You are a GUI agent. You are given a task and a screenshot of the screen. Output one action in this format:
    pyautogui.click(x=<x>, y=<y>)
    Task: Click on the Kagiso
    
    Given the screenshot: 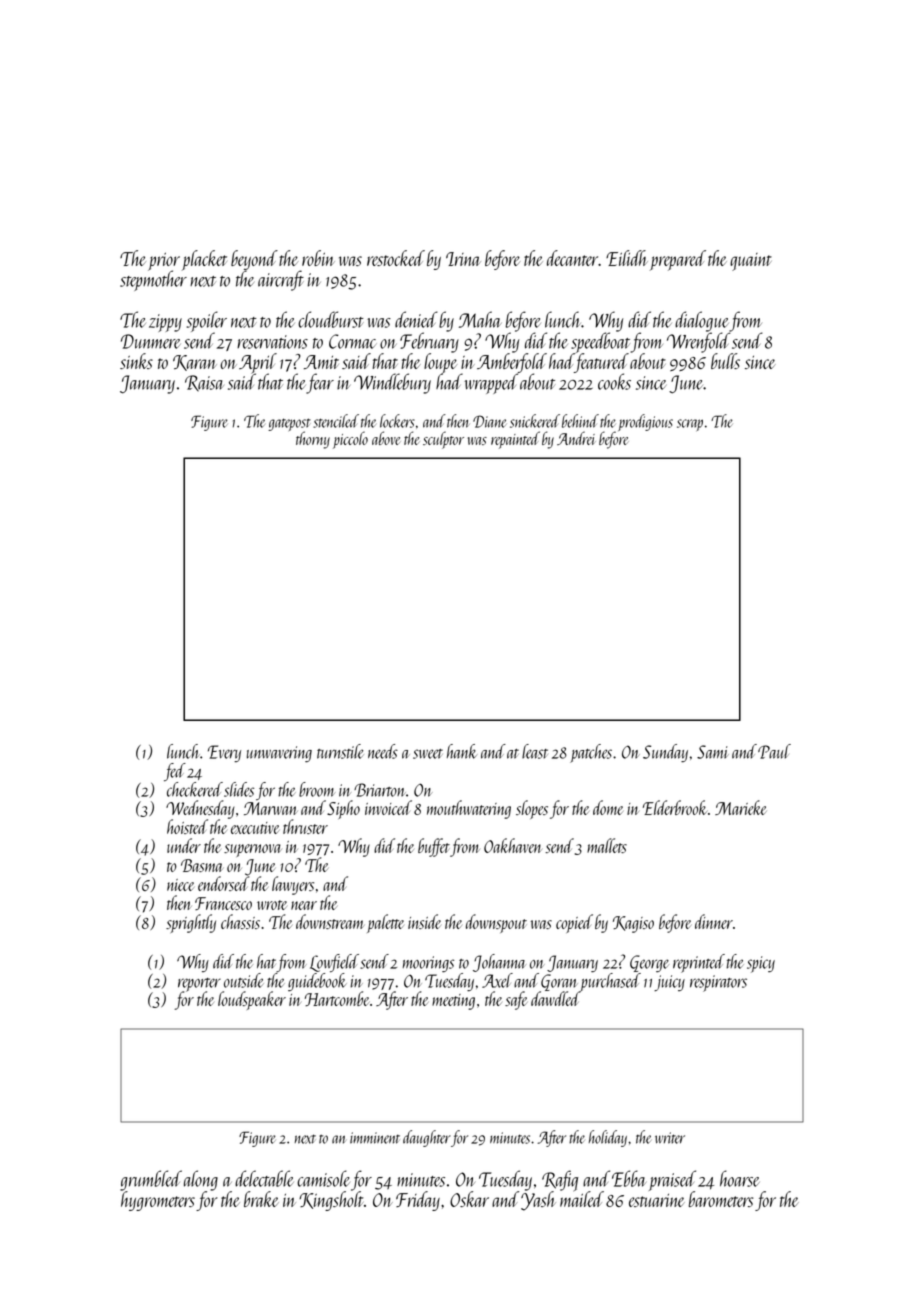 What is the action you would take?
    pyautogui.click(x=633, y=924)
